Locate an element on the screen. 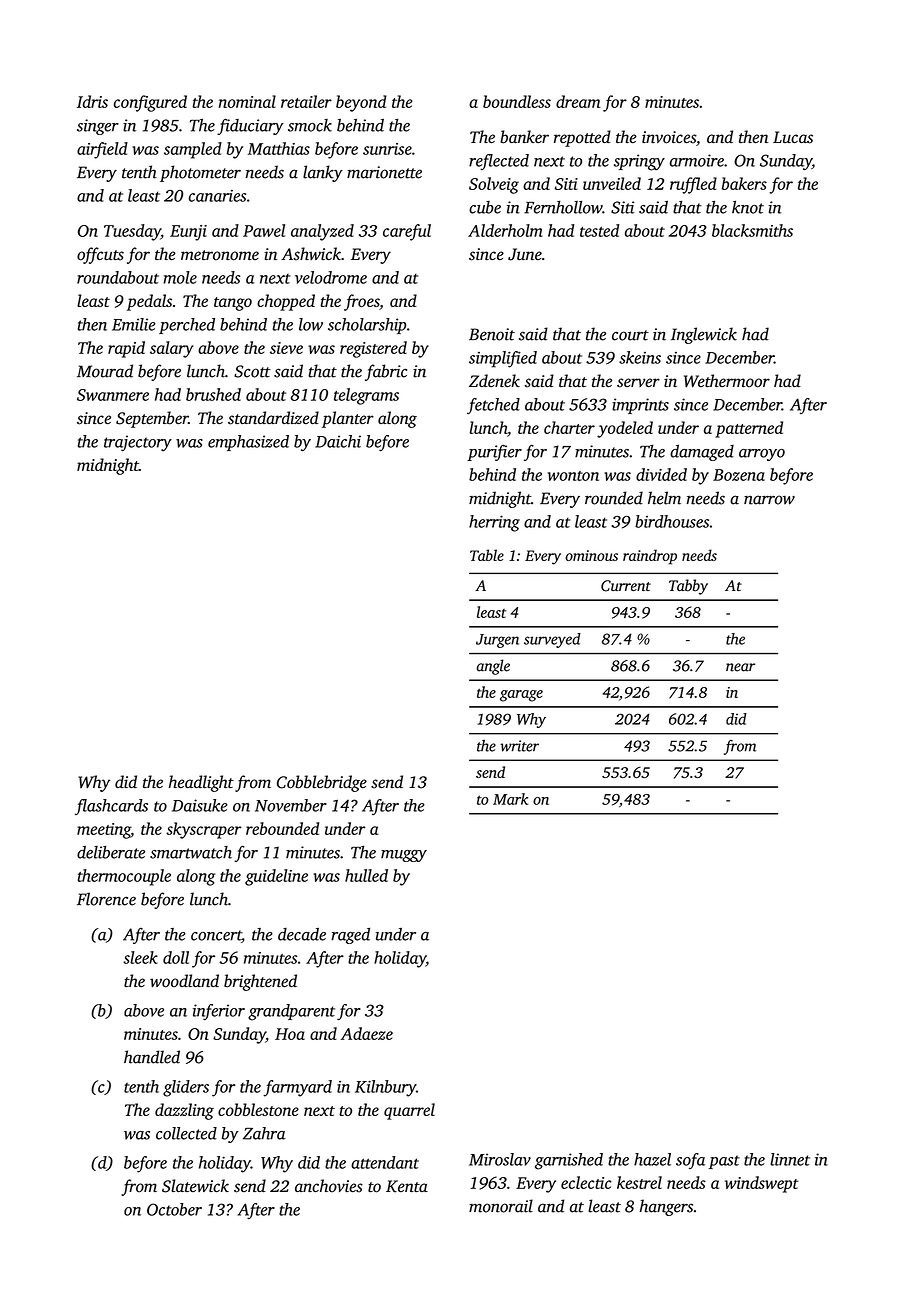 The width and height of the screenshot is (908, 1316). muggy is located at coordinates (404, 856).
